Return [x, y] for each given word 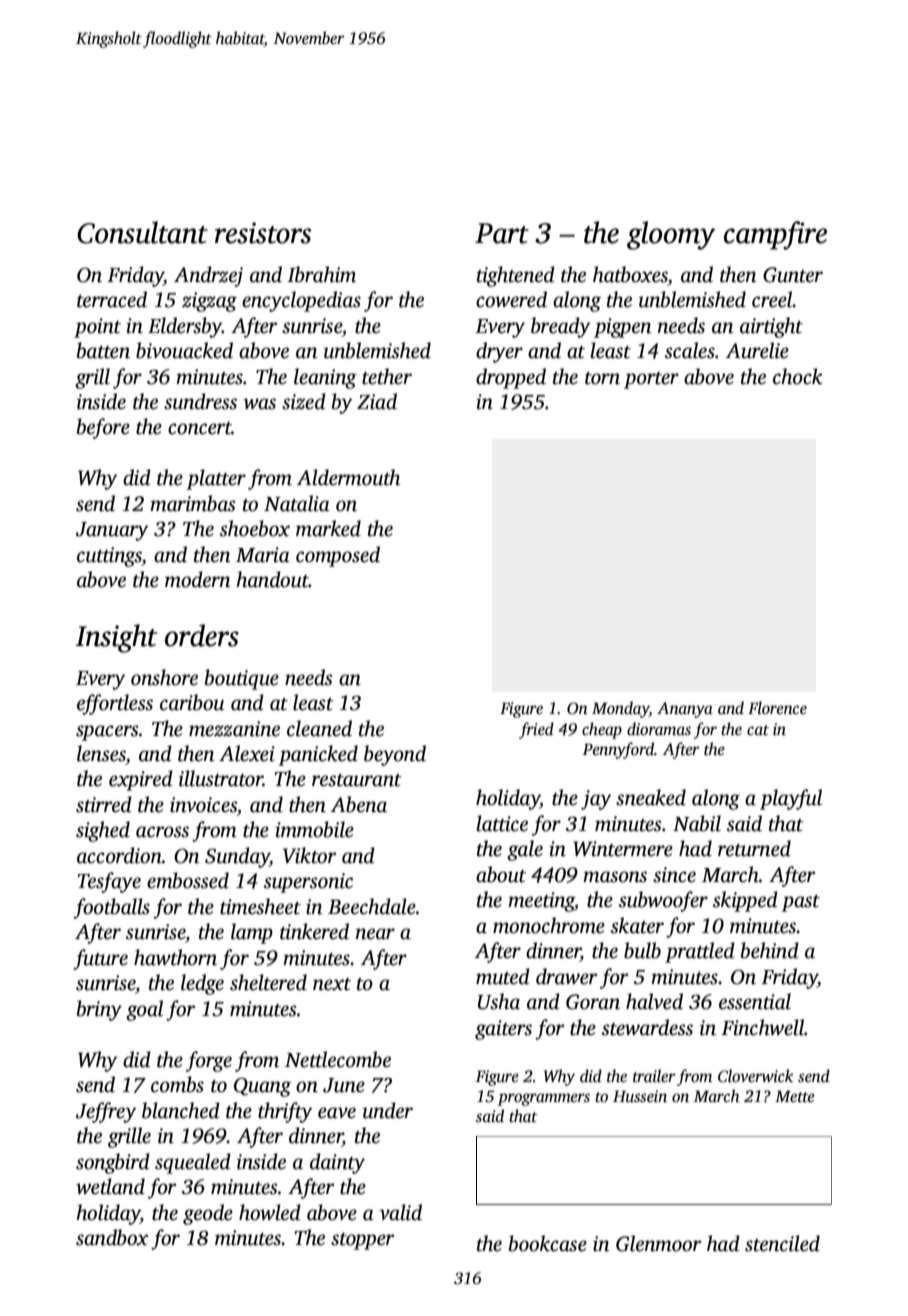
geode [208, 1214]
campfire [775, 235]
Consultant [142, 232]
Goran [593, 1002]
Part [502, 233]
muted [503, 976]
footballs [111, 908]
